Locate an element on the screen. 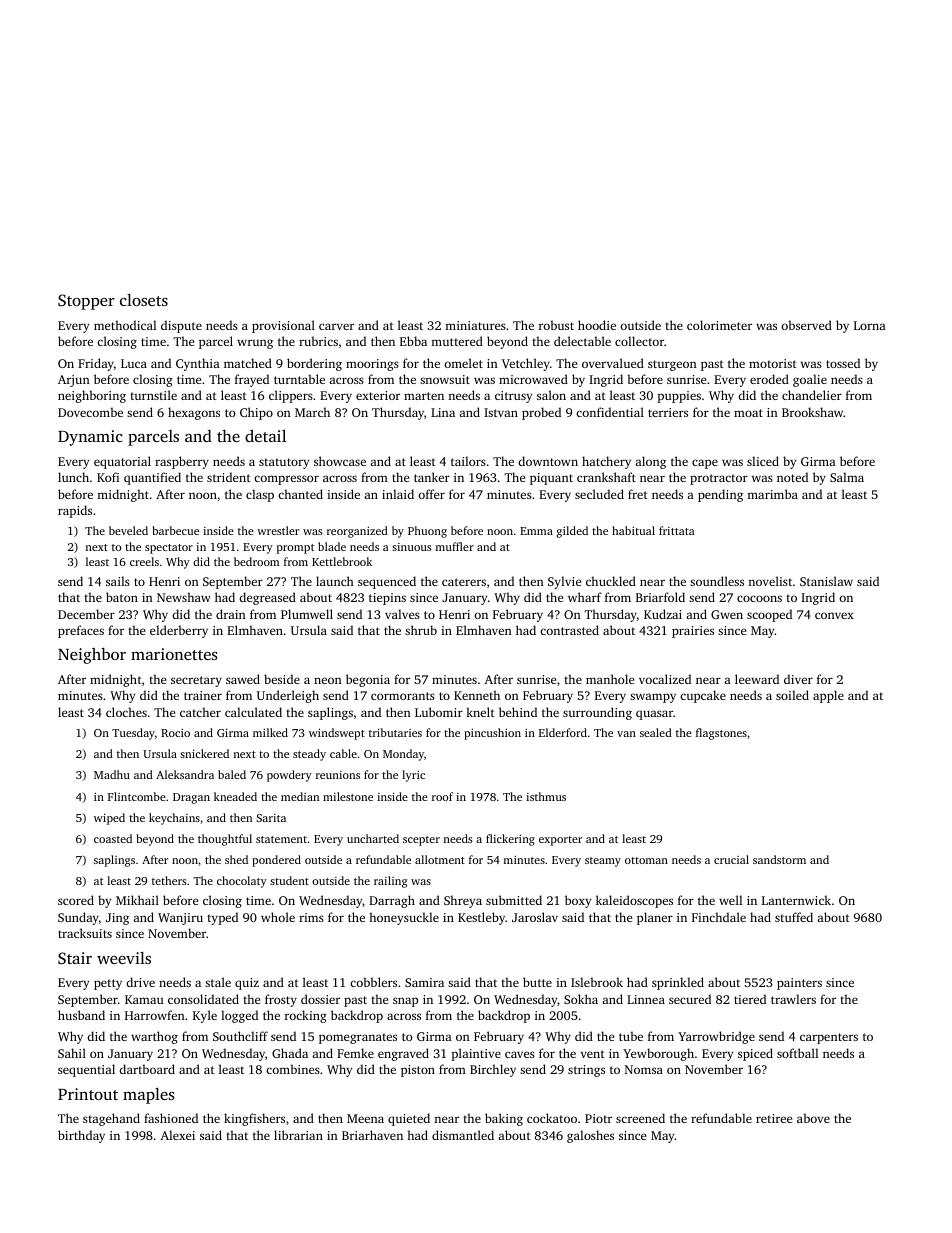 This screenshot has height=1233, width=952. observed is located at coordinates (806, 325).
